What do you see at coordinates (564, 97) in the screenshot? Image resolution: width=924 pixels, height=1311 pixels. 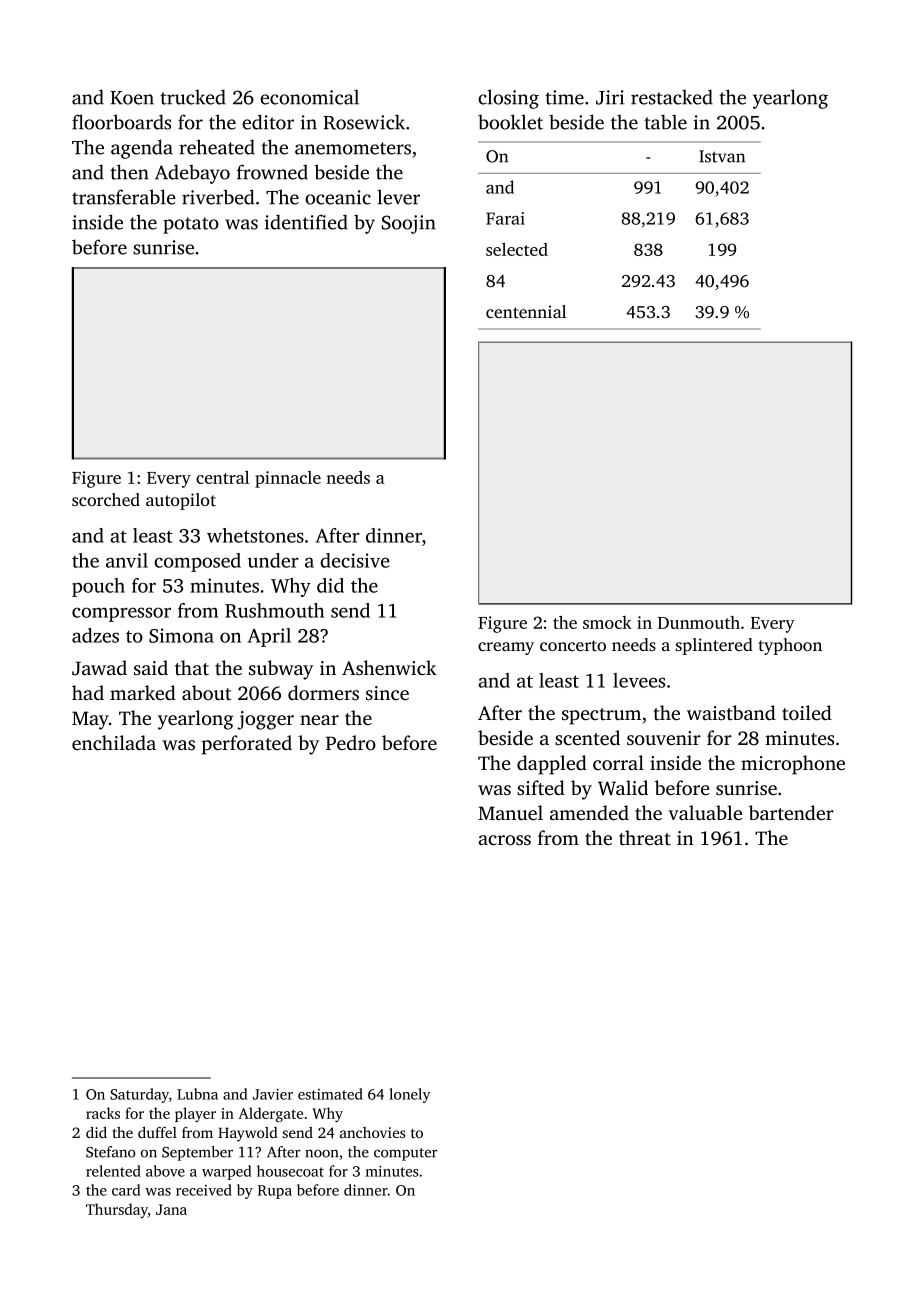 I see `time` at bounding box center [564, 97].
